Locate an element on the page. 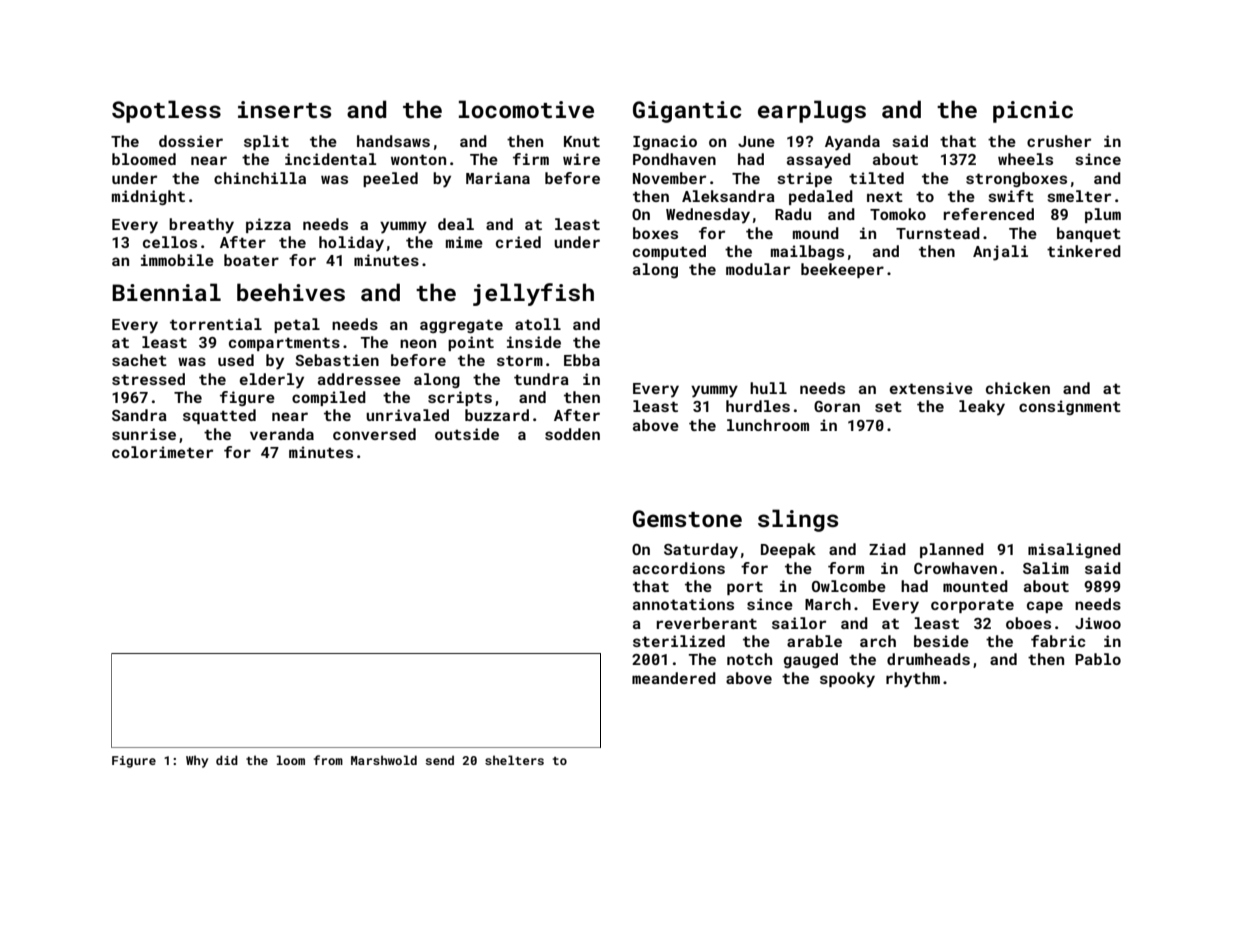 The height and width of the document is (952, 1233). extensive is located at coordinates (931, 388).
